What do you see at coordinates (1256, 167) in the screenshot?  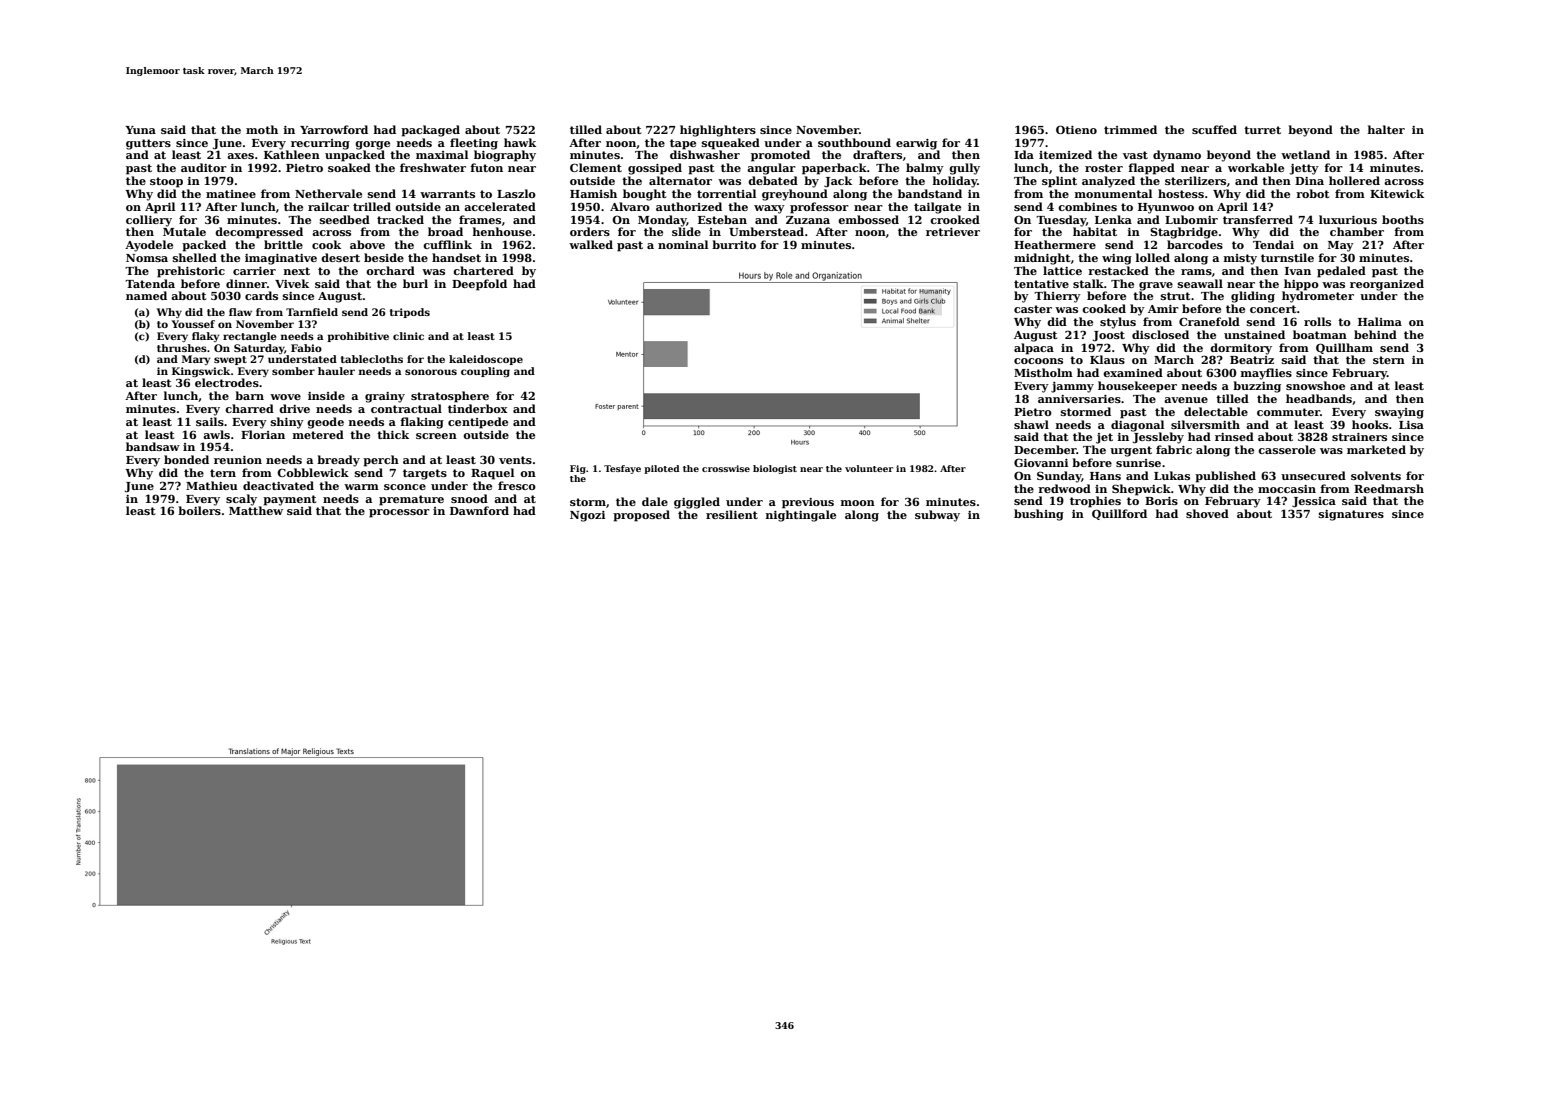 I see `workable` at bounding box center [1256, 167].
